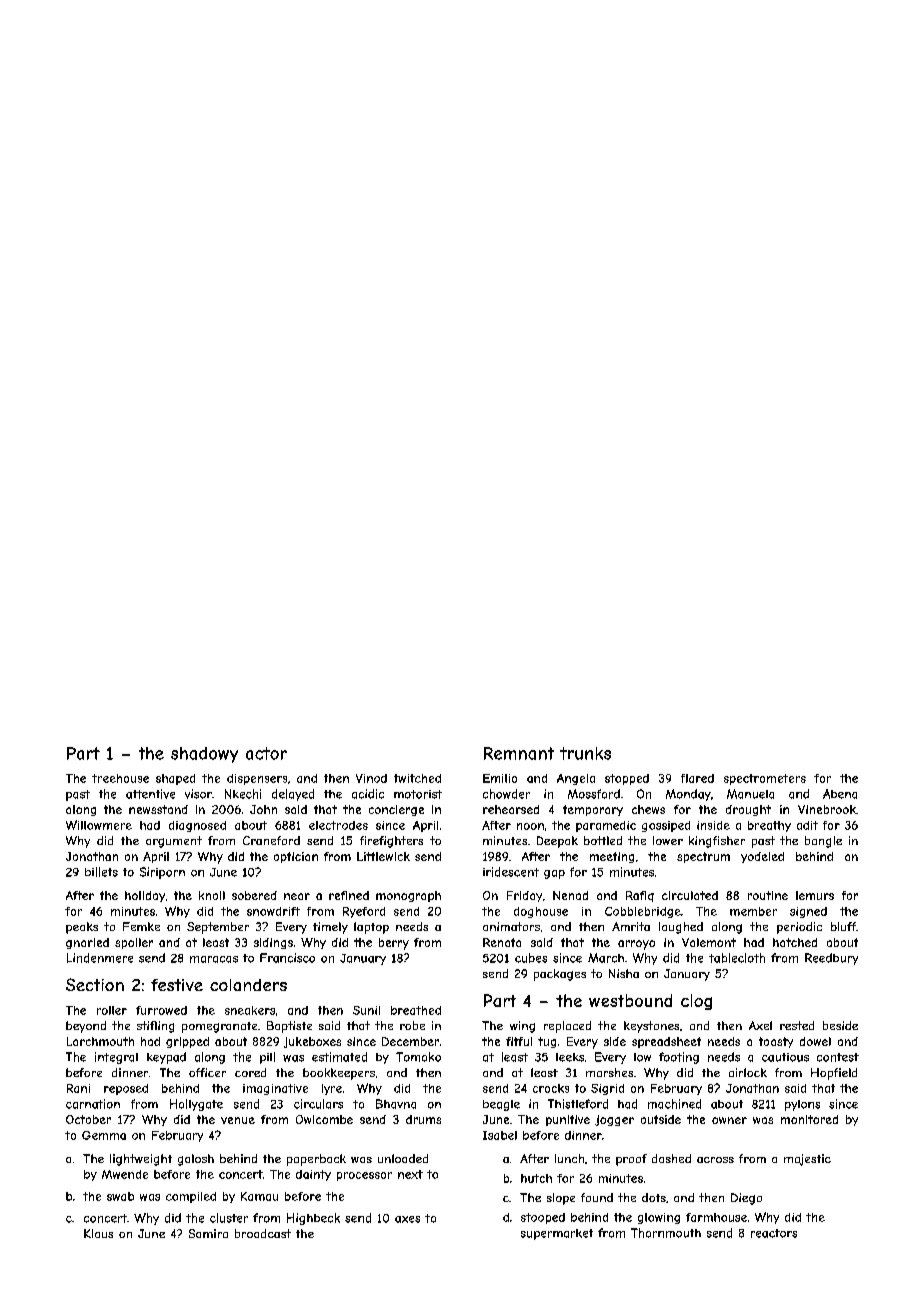 Image resolution: width=924 pixels, height=1308 pixels. Describe the element at coordinates (219, 1027) in the screenshot. I see `pomegranate` at that location.
